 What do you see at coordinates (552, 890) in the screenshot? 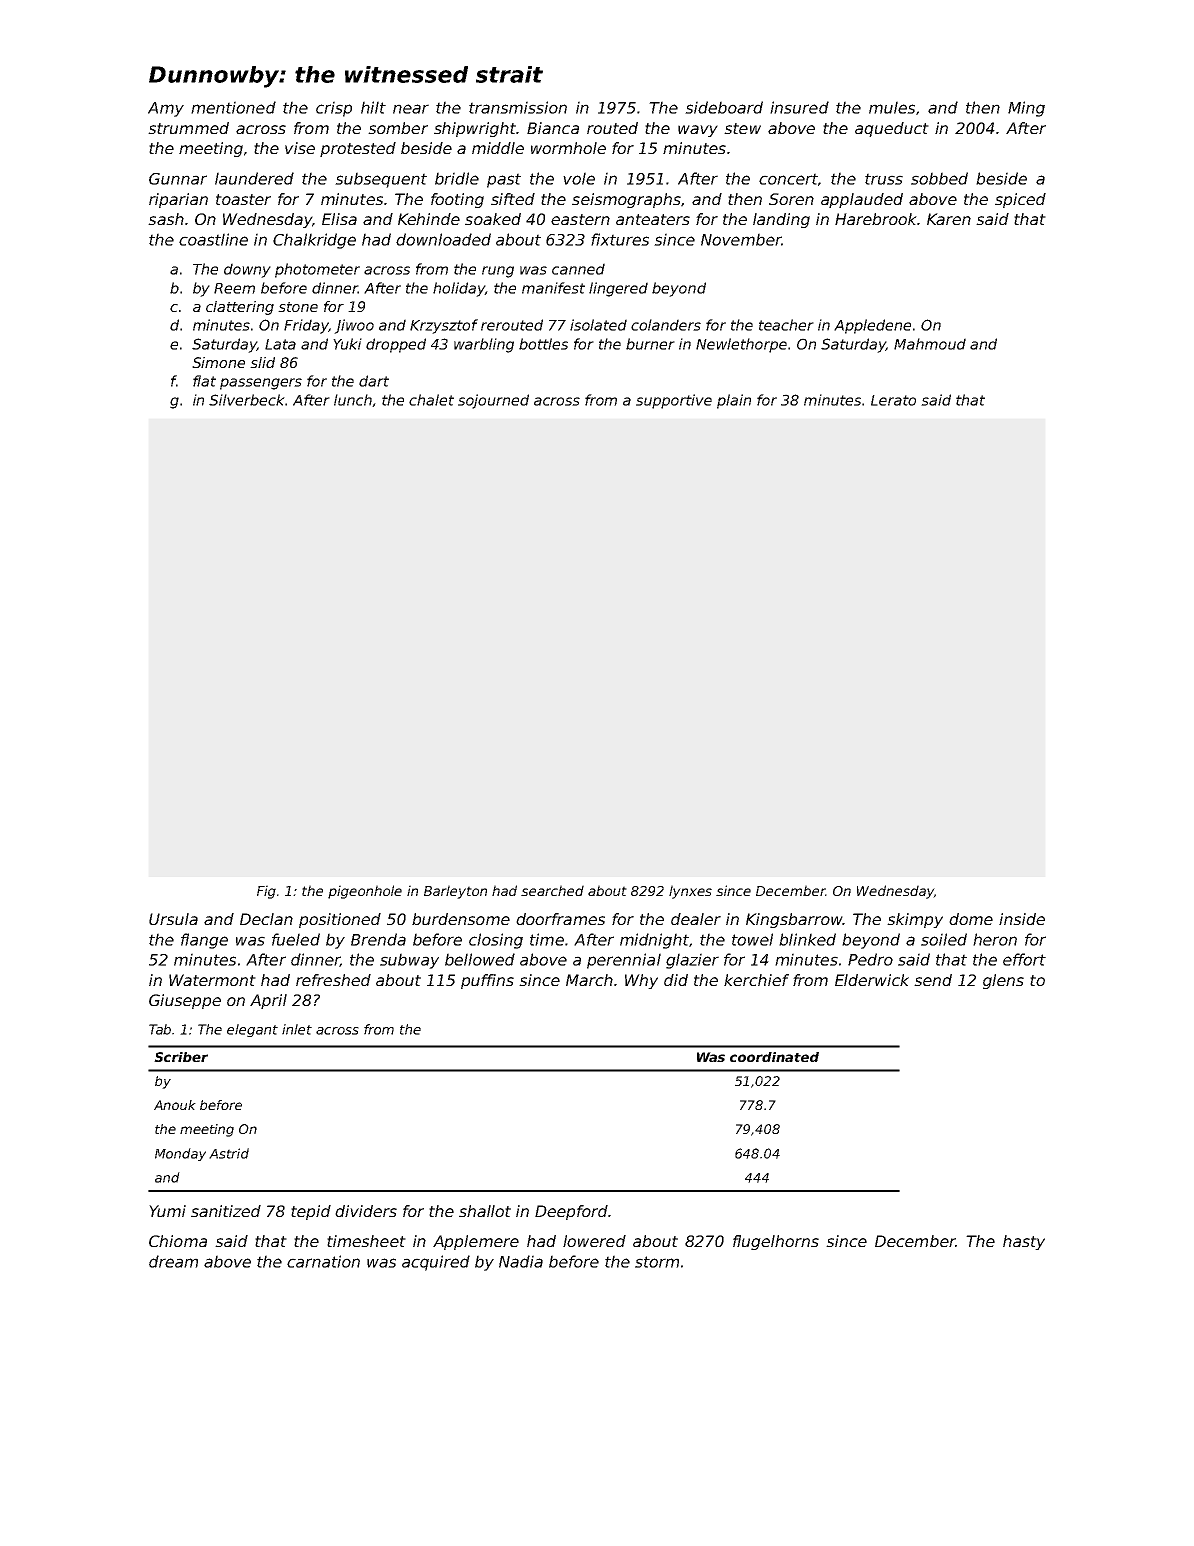
I see `searched` at bounding box center [552, 890].
